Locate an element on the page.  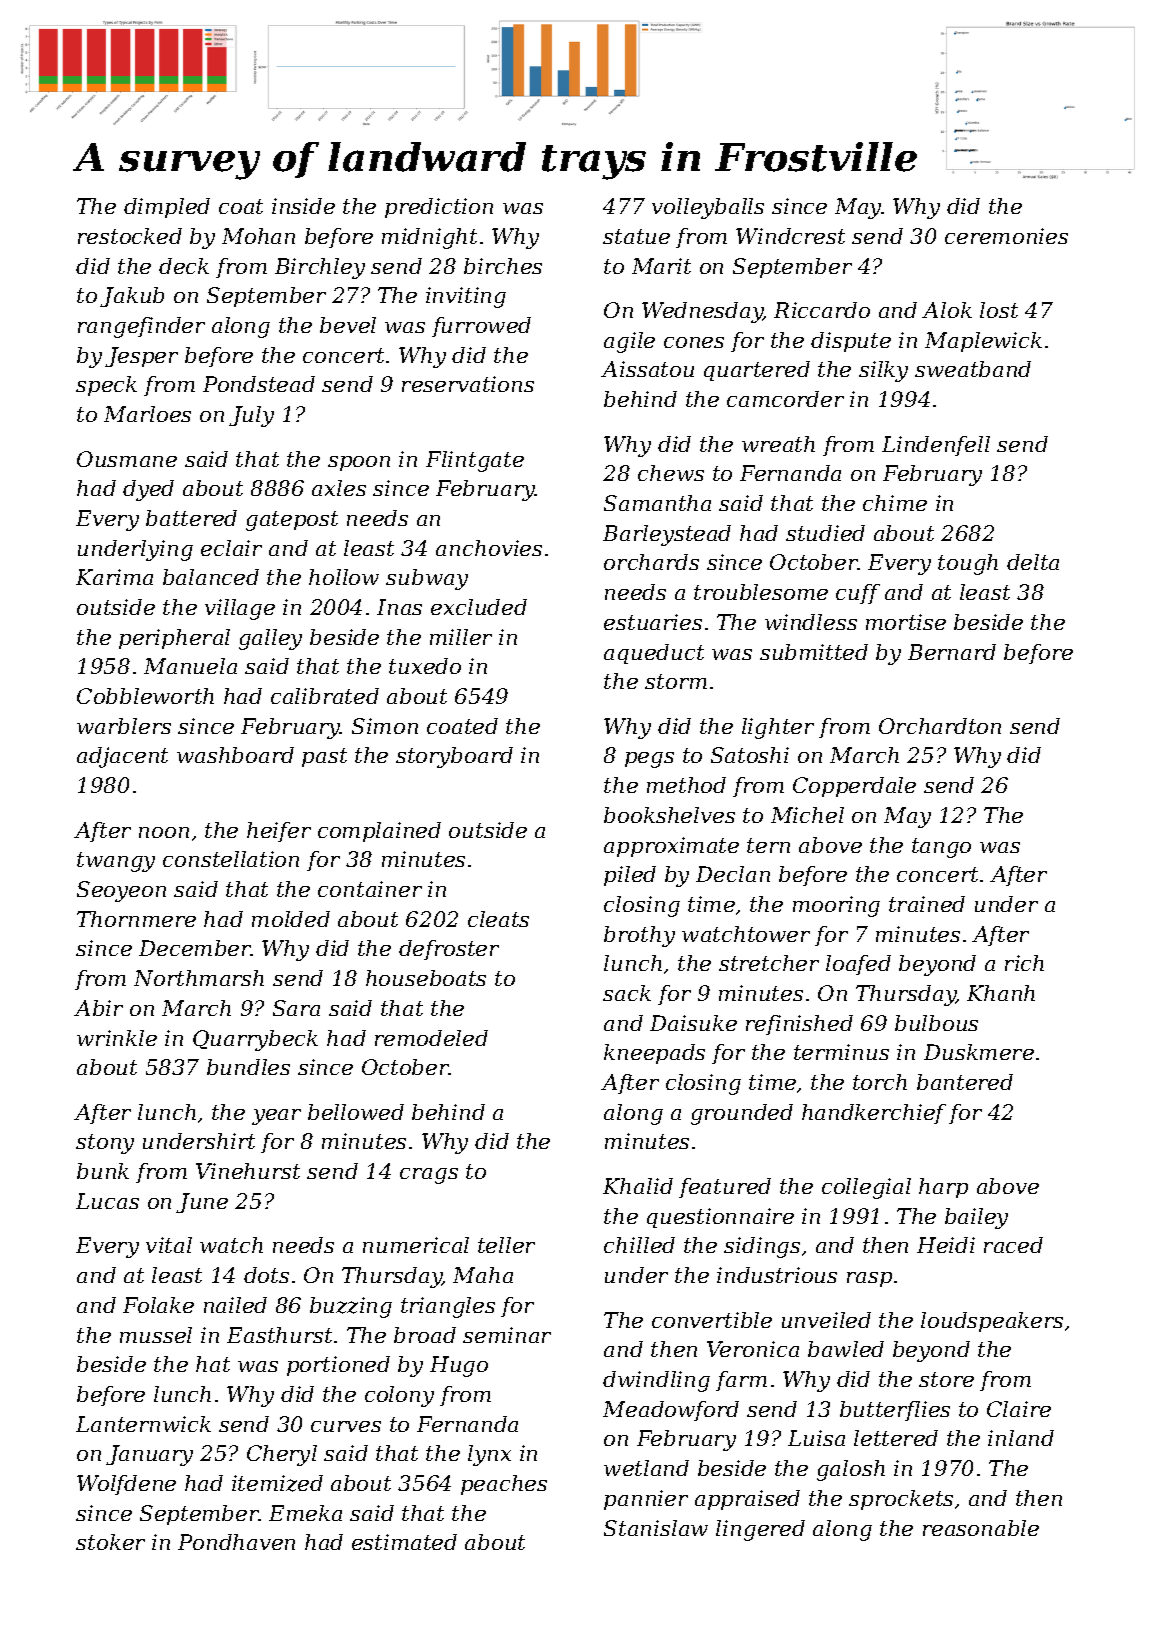
Copperdale is located at coordinates (854, 787).
